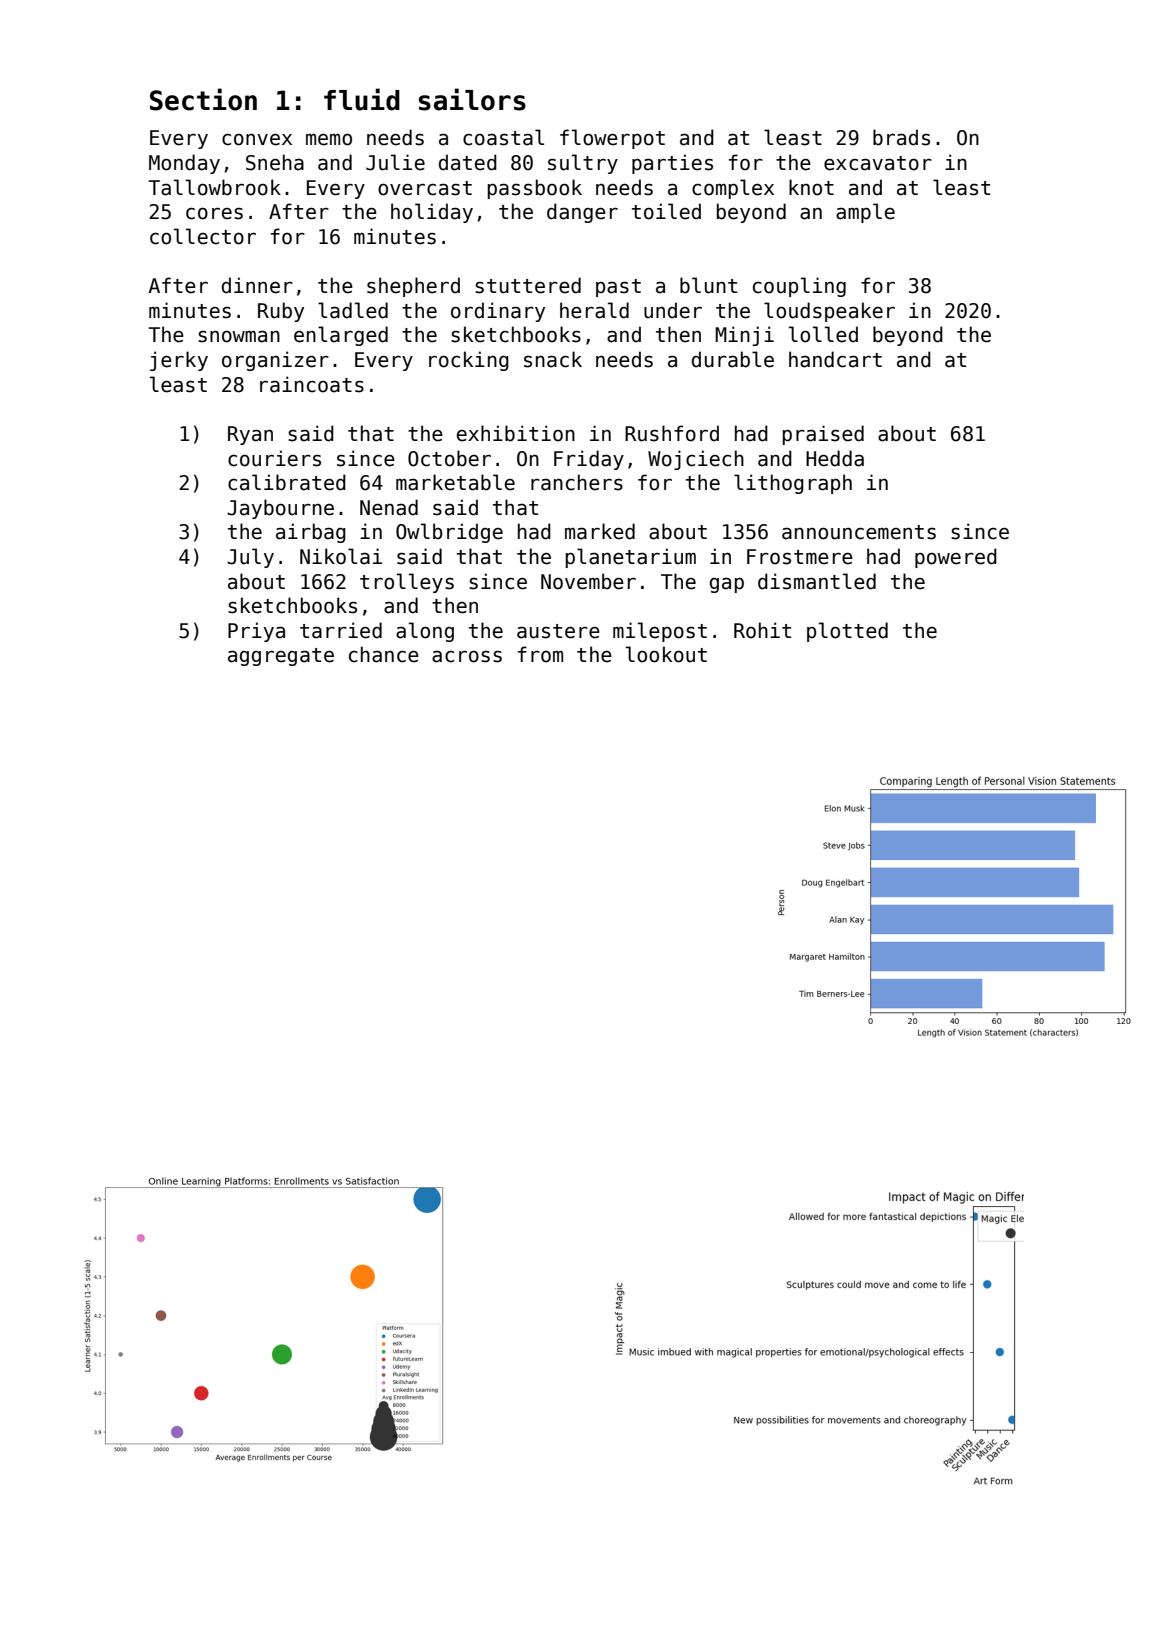 The height and width of the page is (1644, 1163). What do you see at coordinates (256, 632) in the page?
I see `Priya` at bounding box center [256, 632].
